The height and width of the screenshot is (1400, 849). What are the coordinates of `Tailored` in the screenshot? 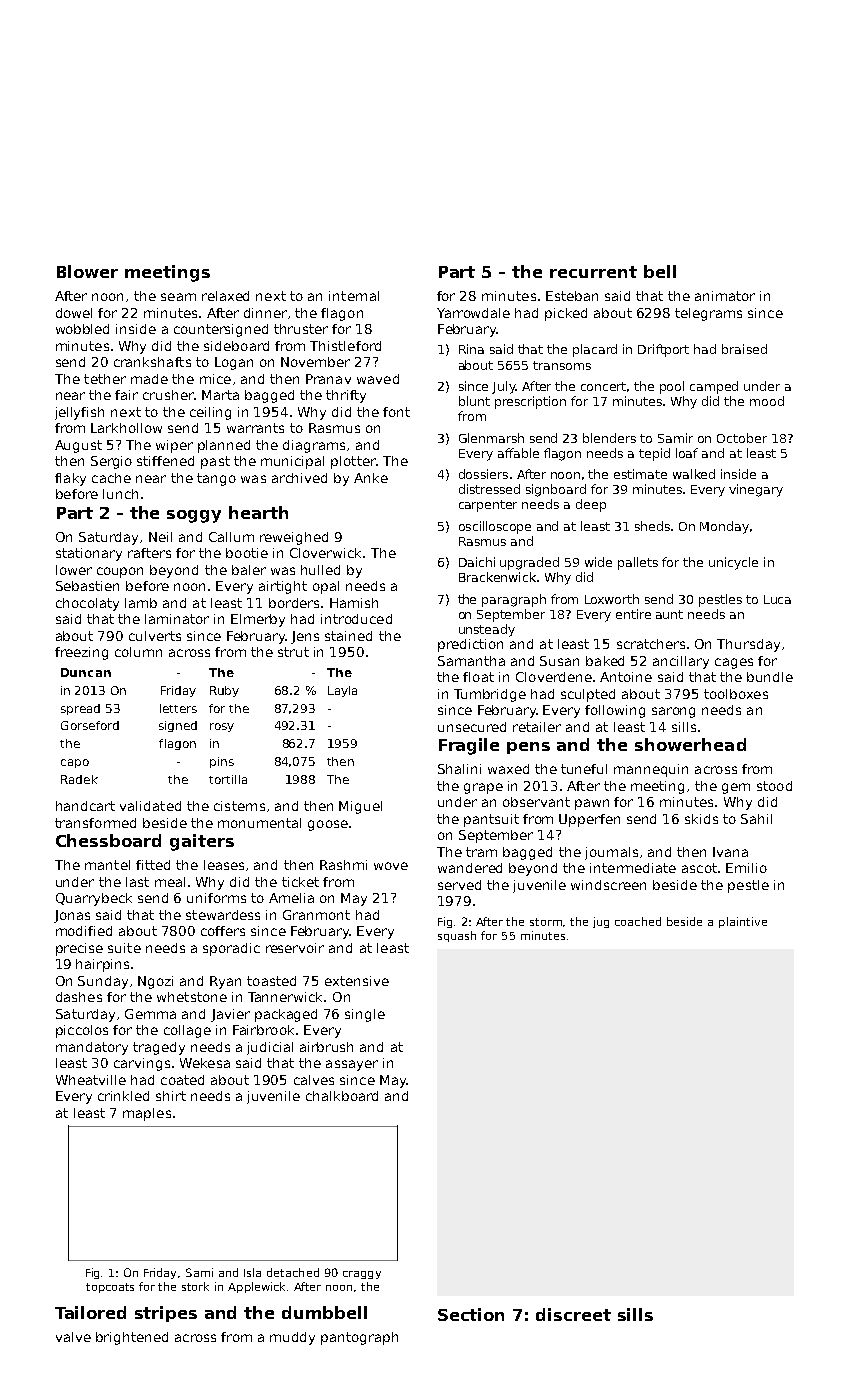 It's located at (90, 1312).
